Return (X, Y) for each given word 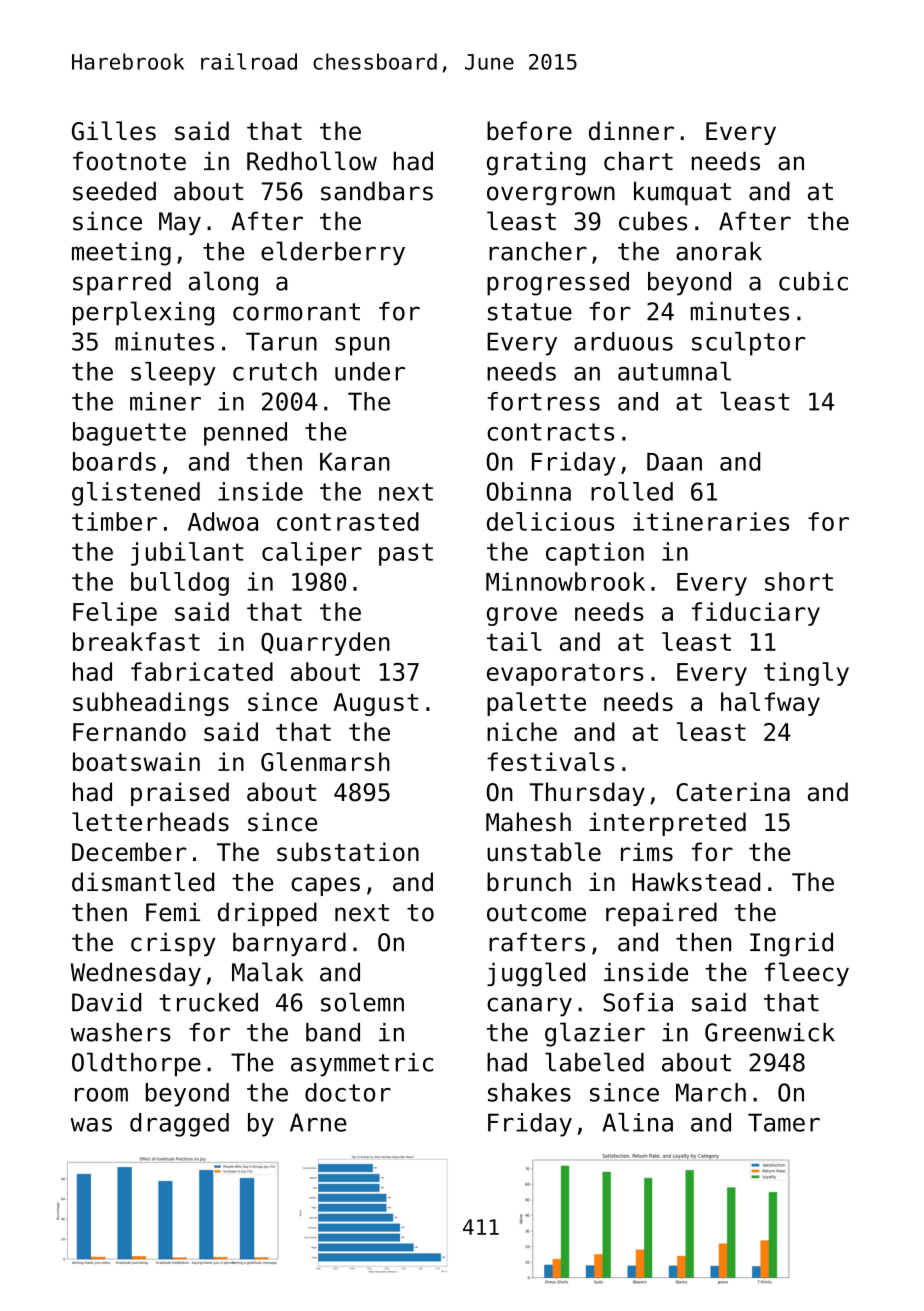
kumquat (682, 193)
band (333, 1032)
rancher (538, 251)
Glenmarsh (325, 761)
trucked (208, 1002)
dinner (631, 131)
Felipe (115, 614)
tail (514, 641)
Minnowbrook (565, 581)
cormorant (296, 312)
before (529, 131)
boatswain (136, 761)
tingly (806, 674)
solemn (362, 1002)
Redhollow (312, 161)
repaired (661, 914)
